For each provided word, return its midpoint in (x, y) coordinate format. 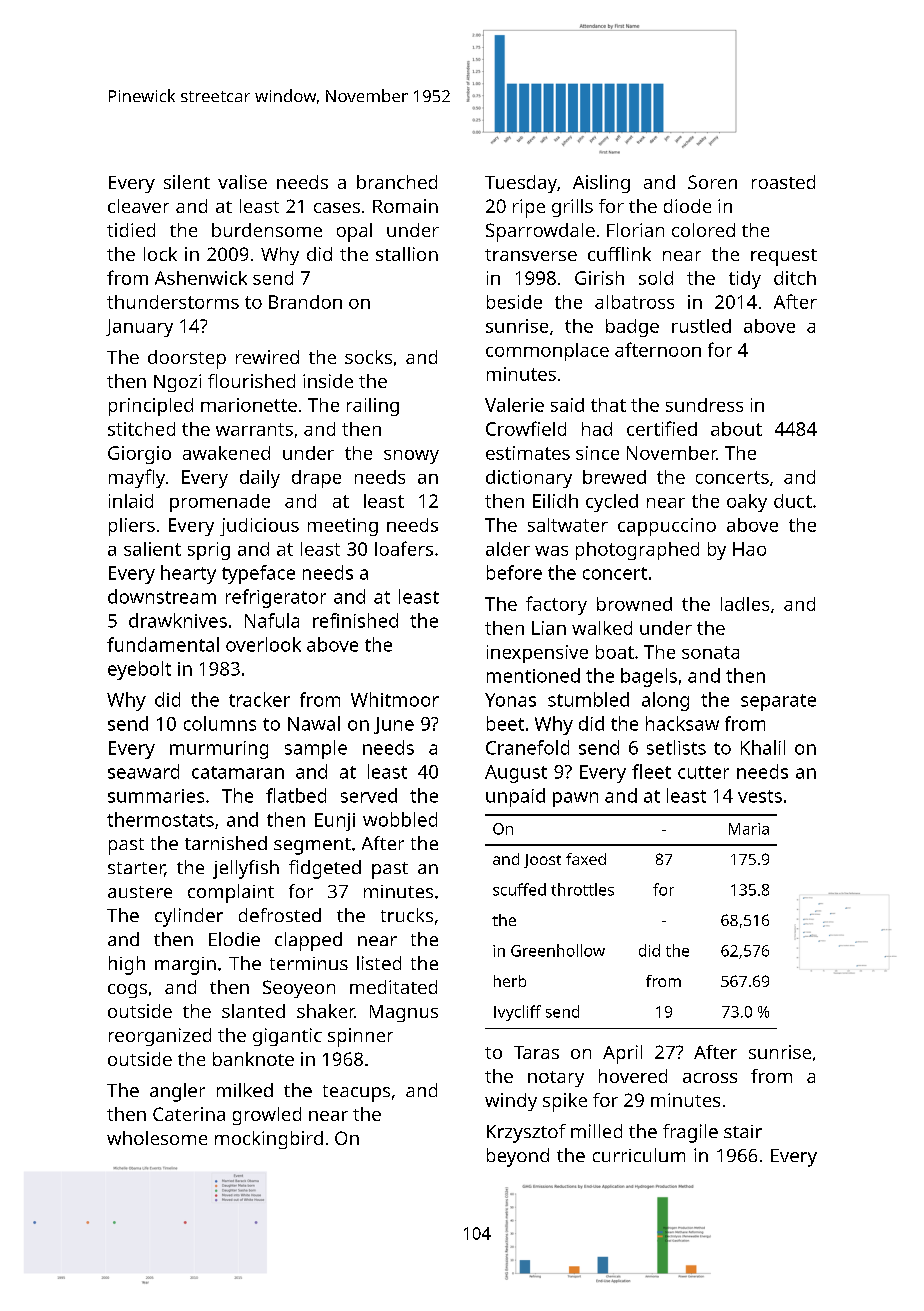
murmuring (219, 750)
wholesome (157, 1138)
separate (778, 702)
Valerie (514, 405)
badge (632, 328)
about (736, 429)
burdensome (267, 230)
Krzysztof (526, 1133)
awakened (226, 453)
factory (556, 605)
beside (514, 302)
